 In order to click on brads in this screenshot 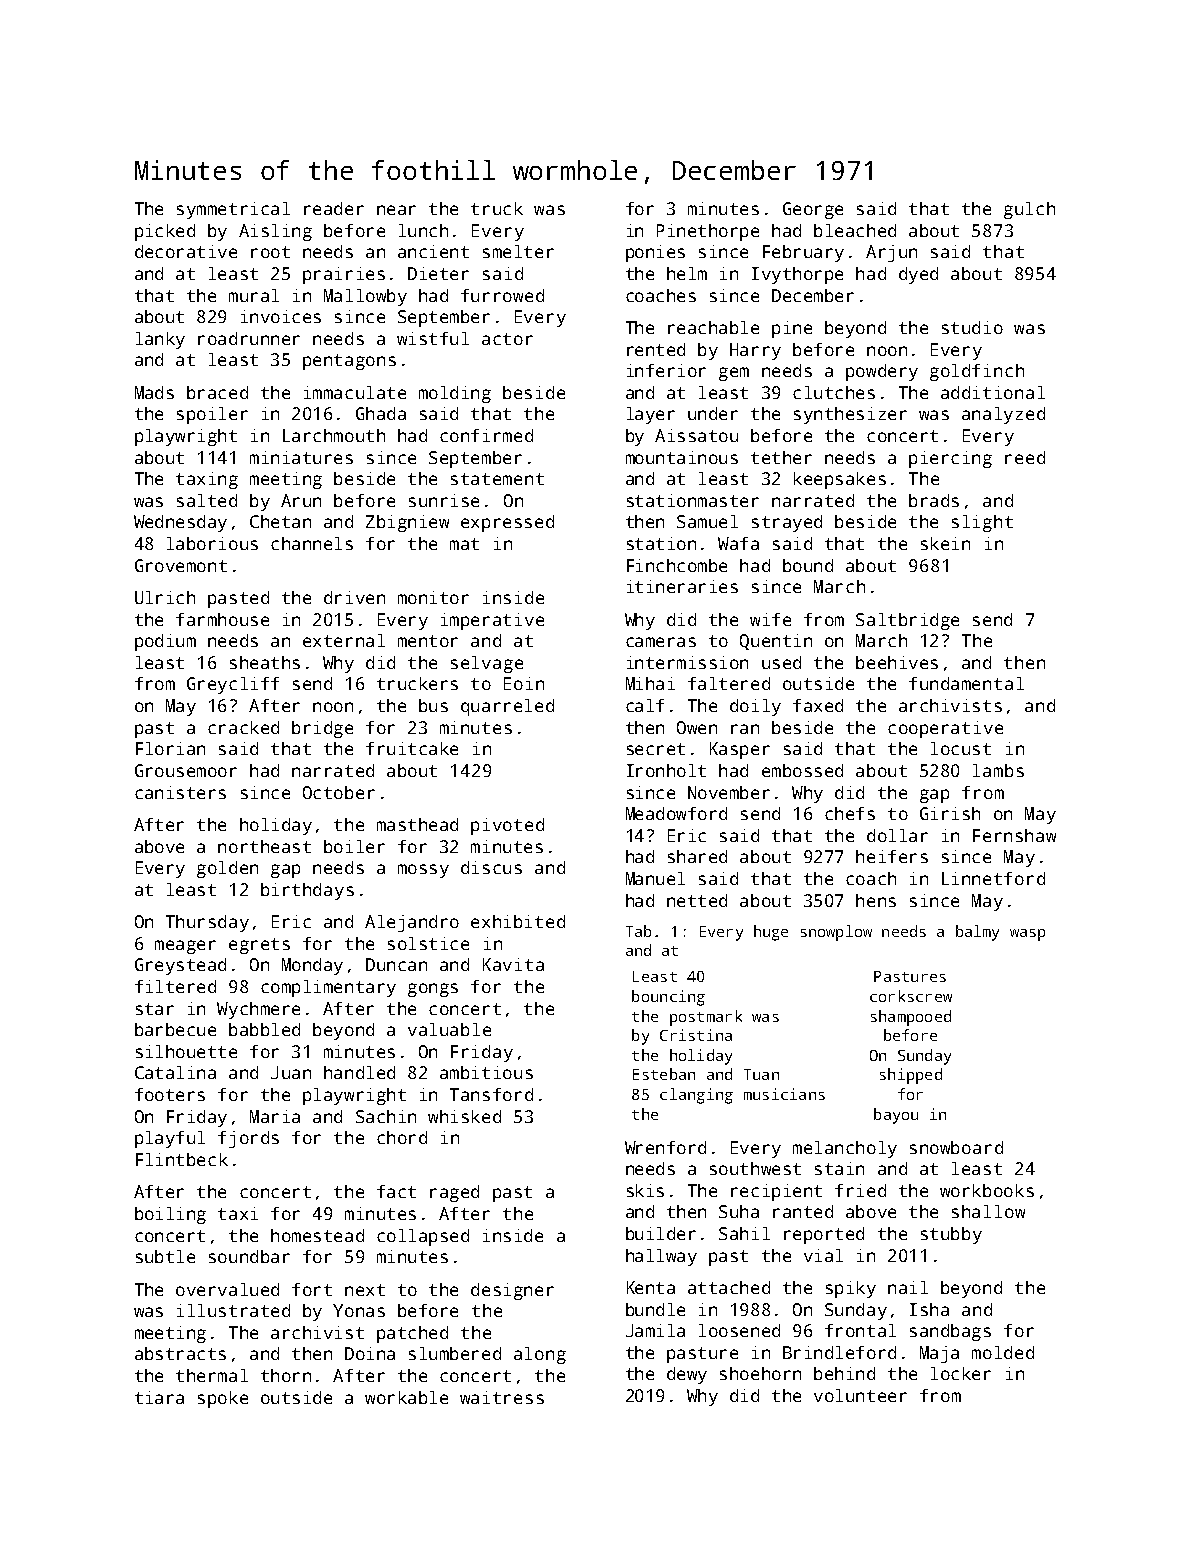, I will do `click(934, 500)`.
